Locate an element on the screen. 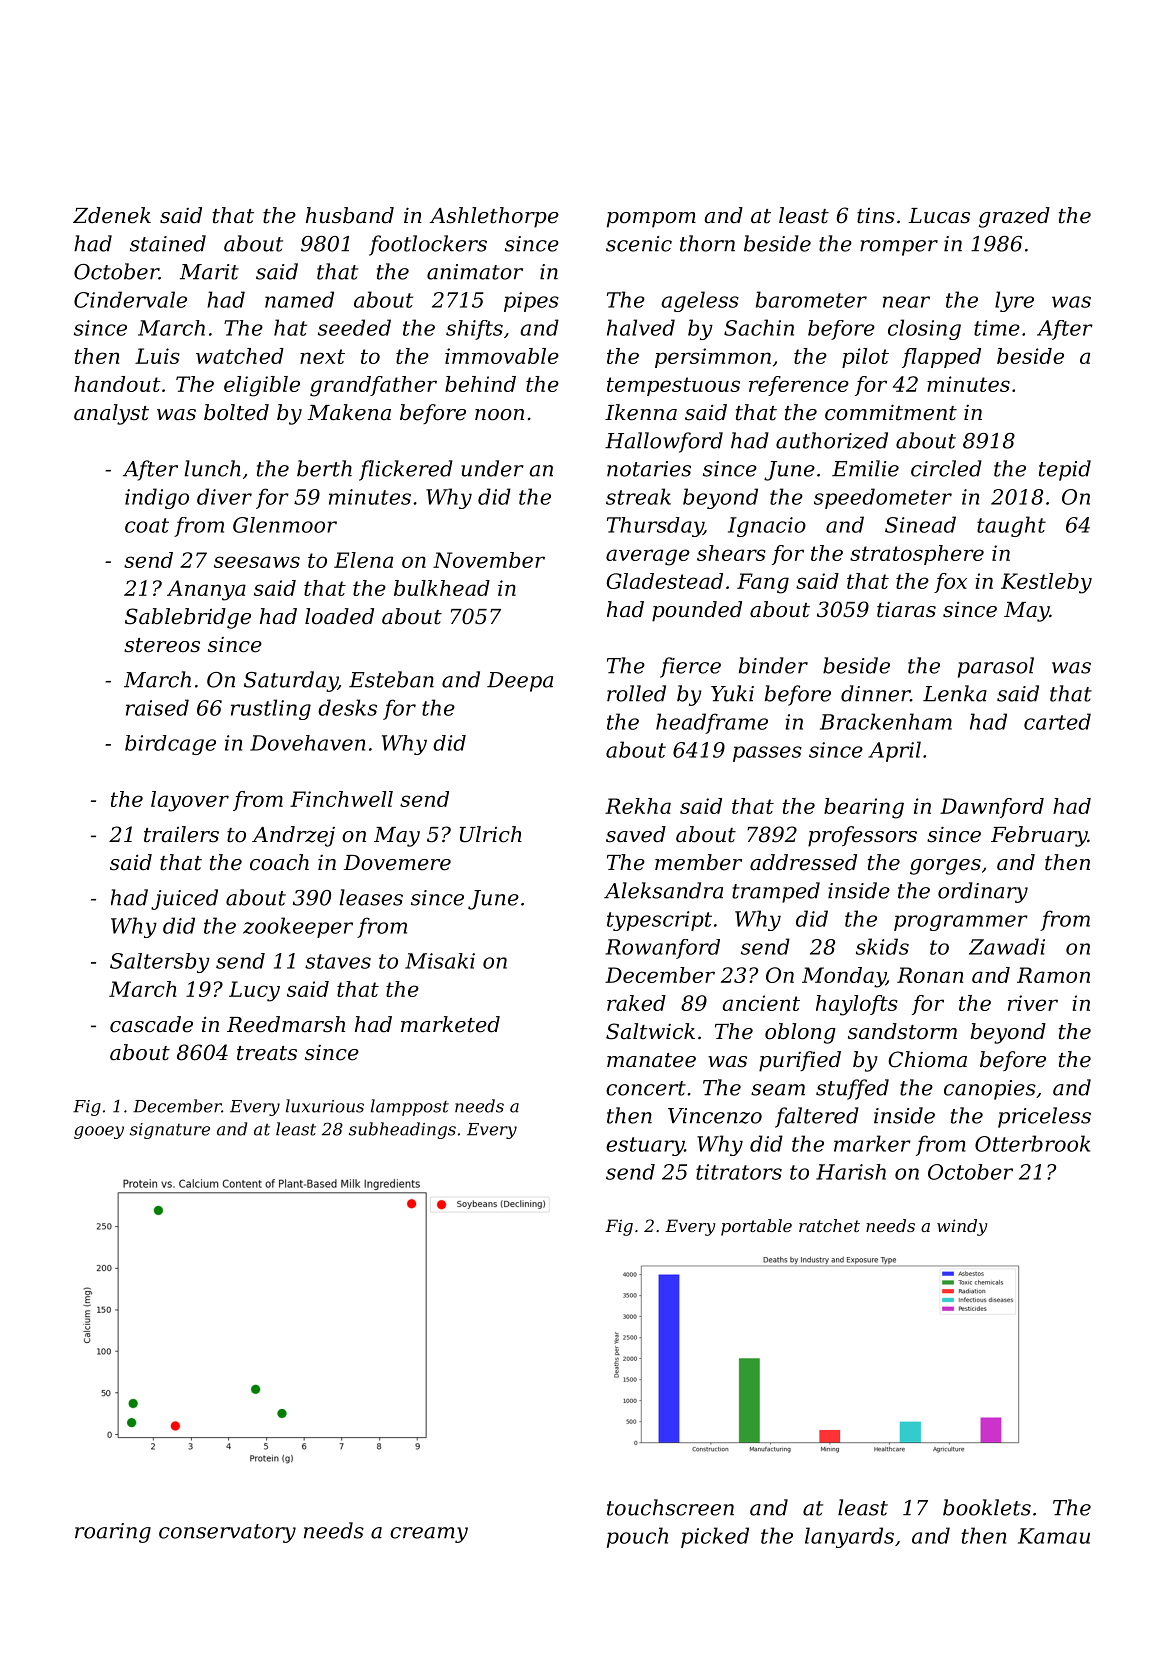  Kestleby is located at coordinates (1046, 583).
